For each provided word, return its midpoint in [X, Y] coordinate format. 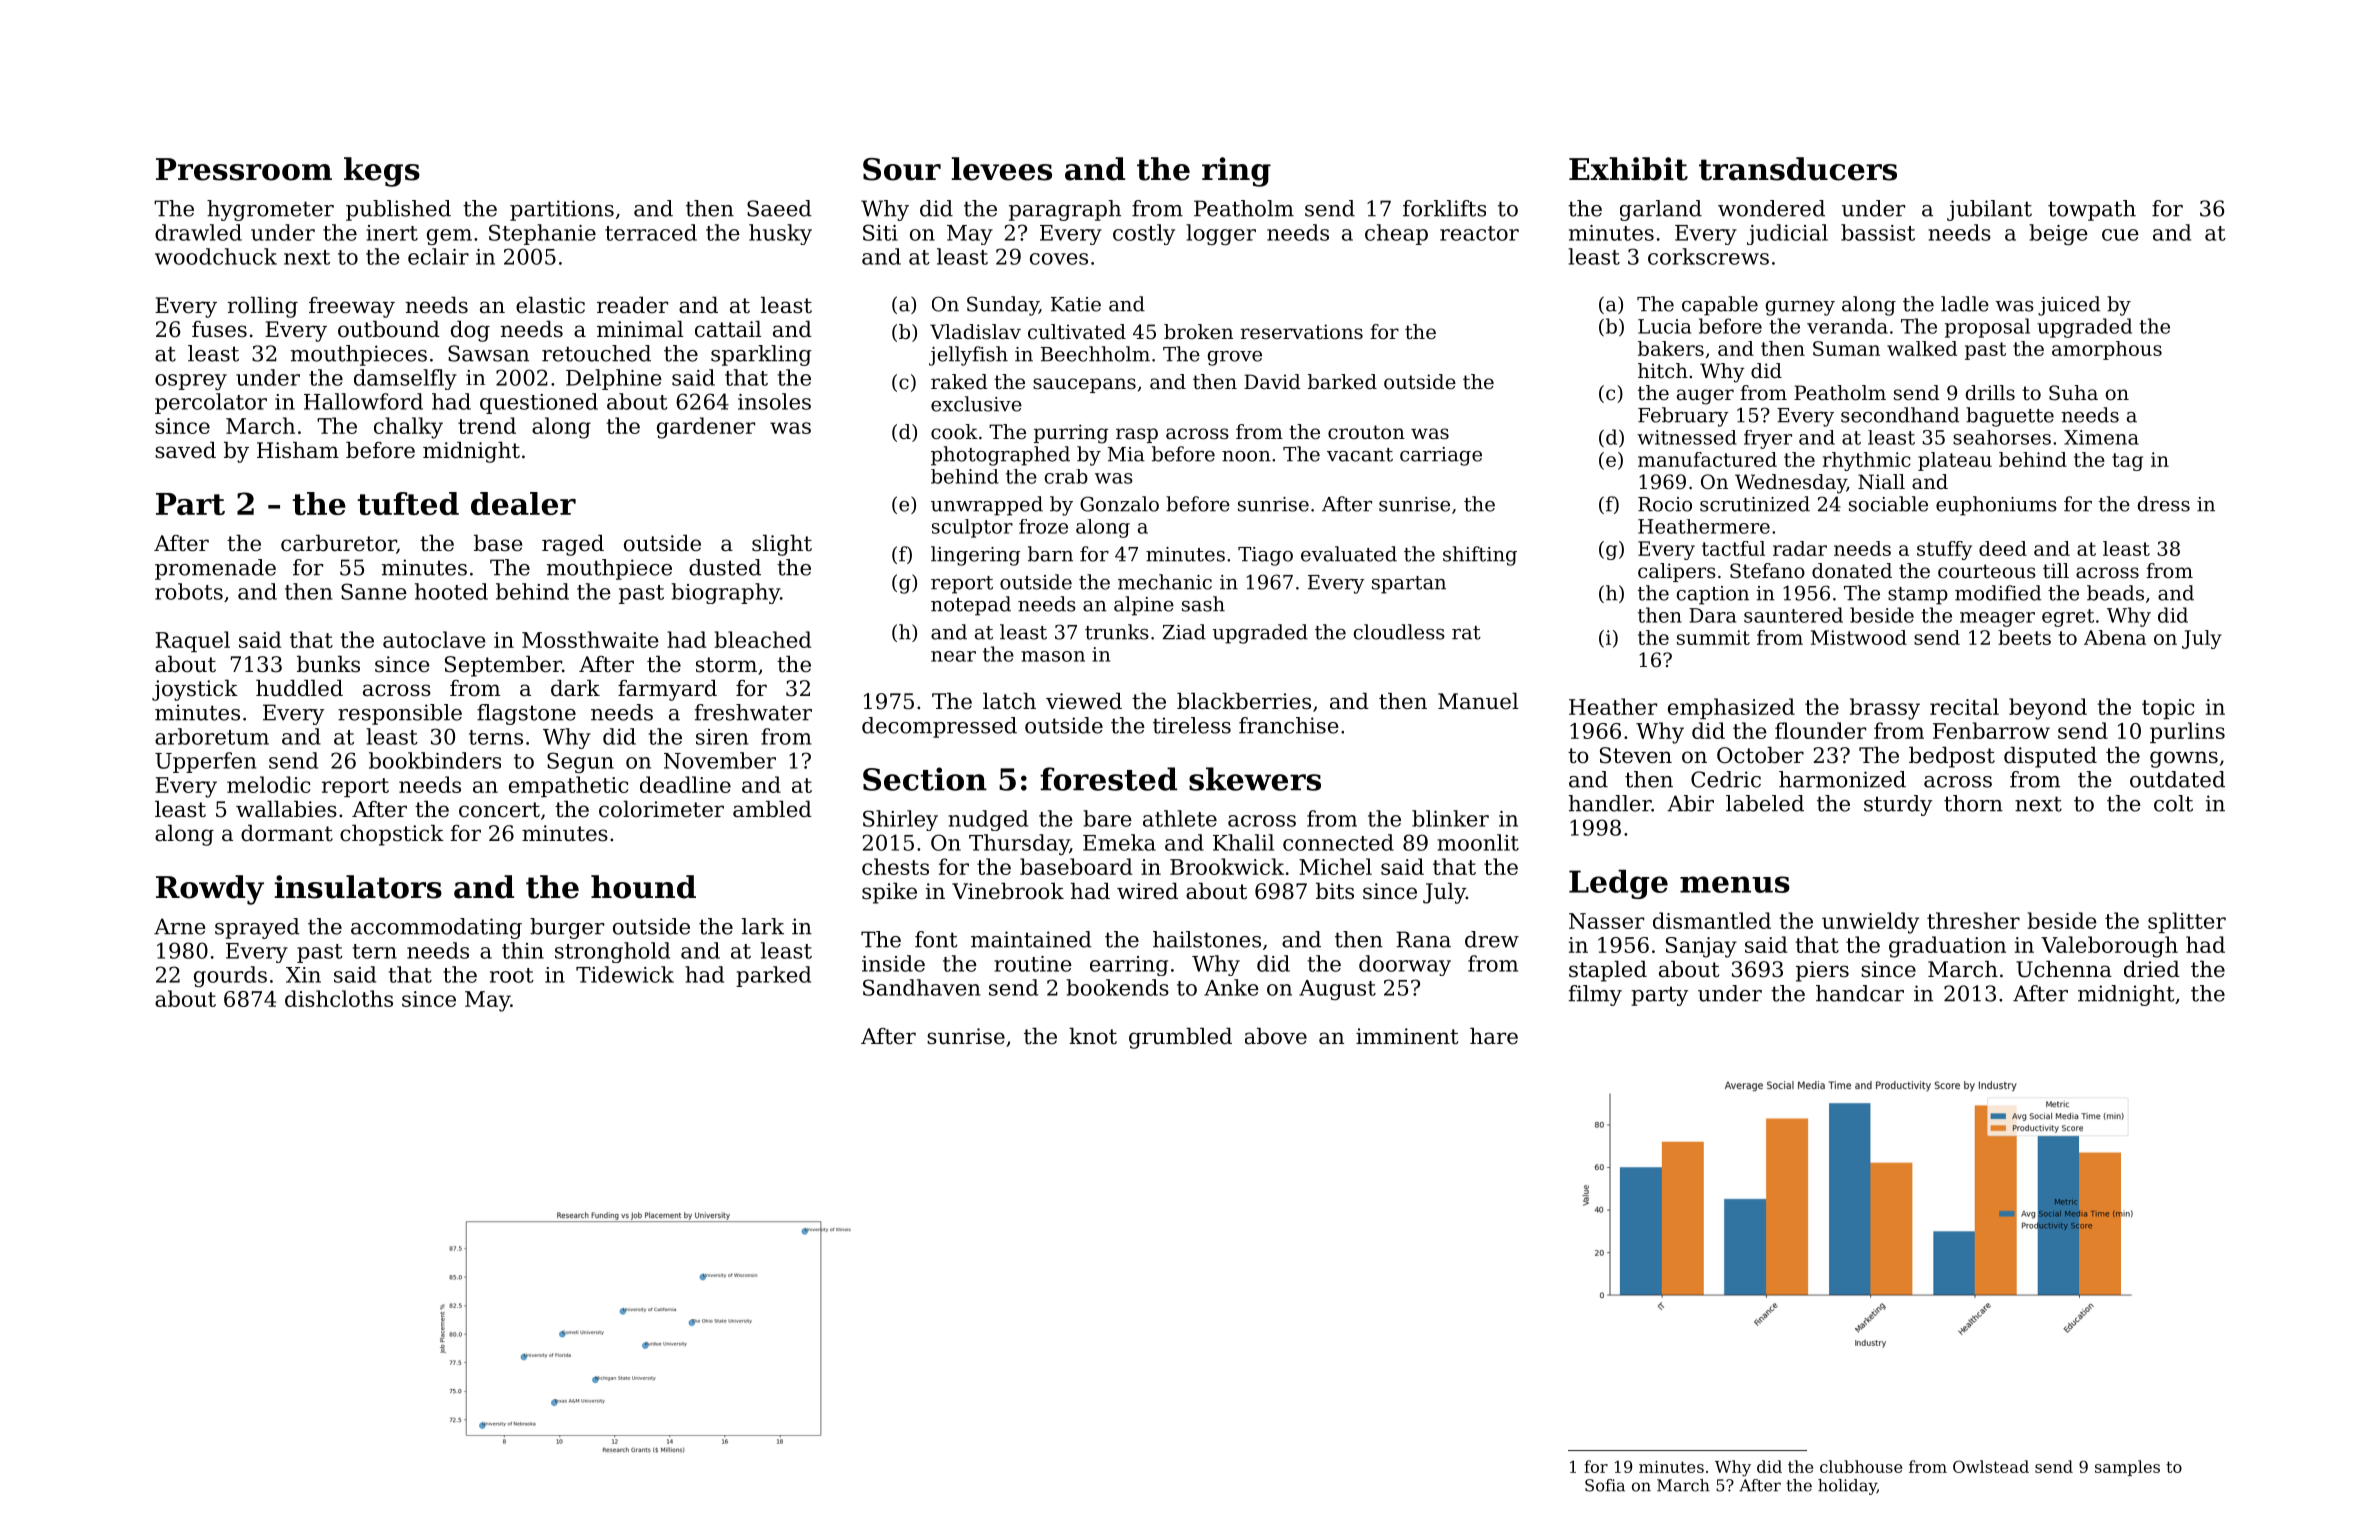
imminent [1407, 1036]
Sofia [1605, 1485]
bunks [328, 664]
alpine [1144, 606]
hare [1494, 1036]
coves [1059, 259]
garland [1661, 210]
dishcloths [339, 998]
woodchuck [216, 256]
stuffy [1944, 550]
